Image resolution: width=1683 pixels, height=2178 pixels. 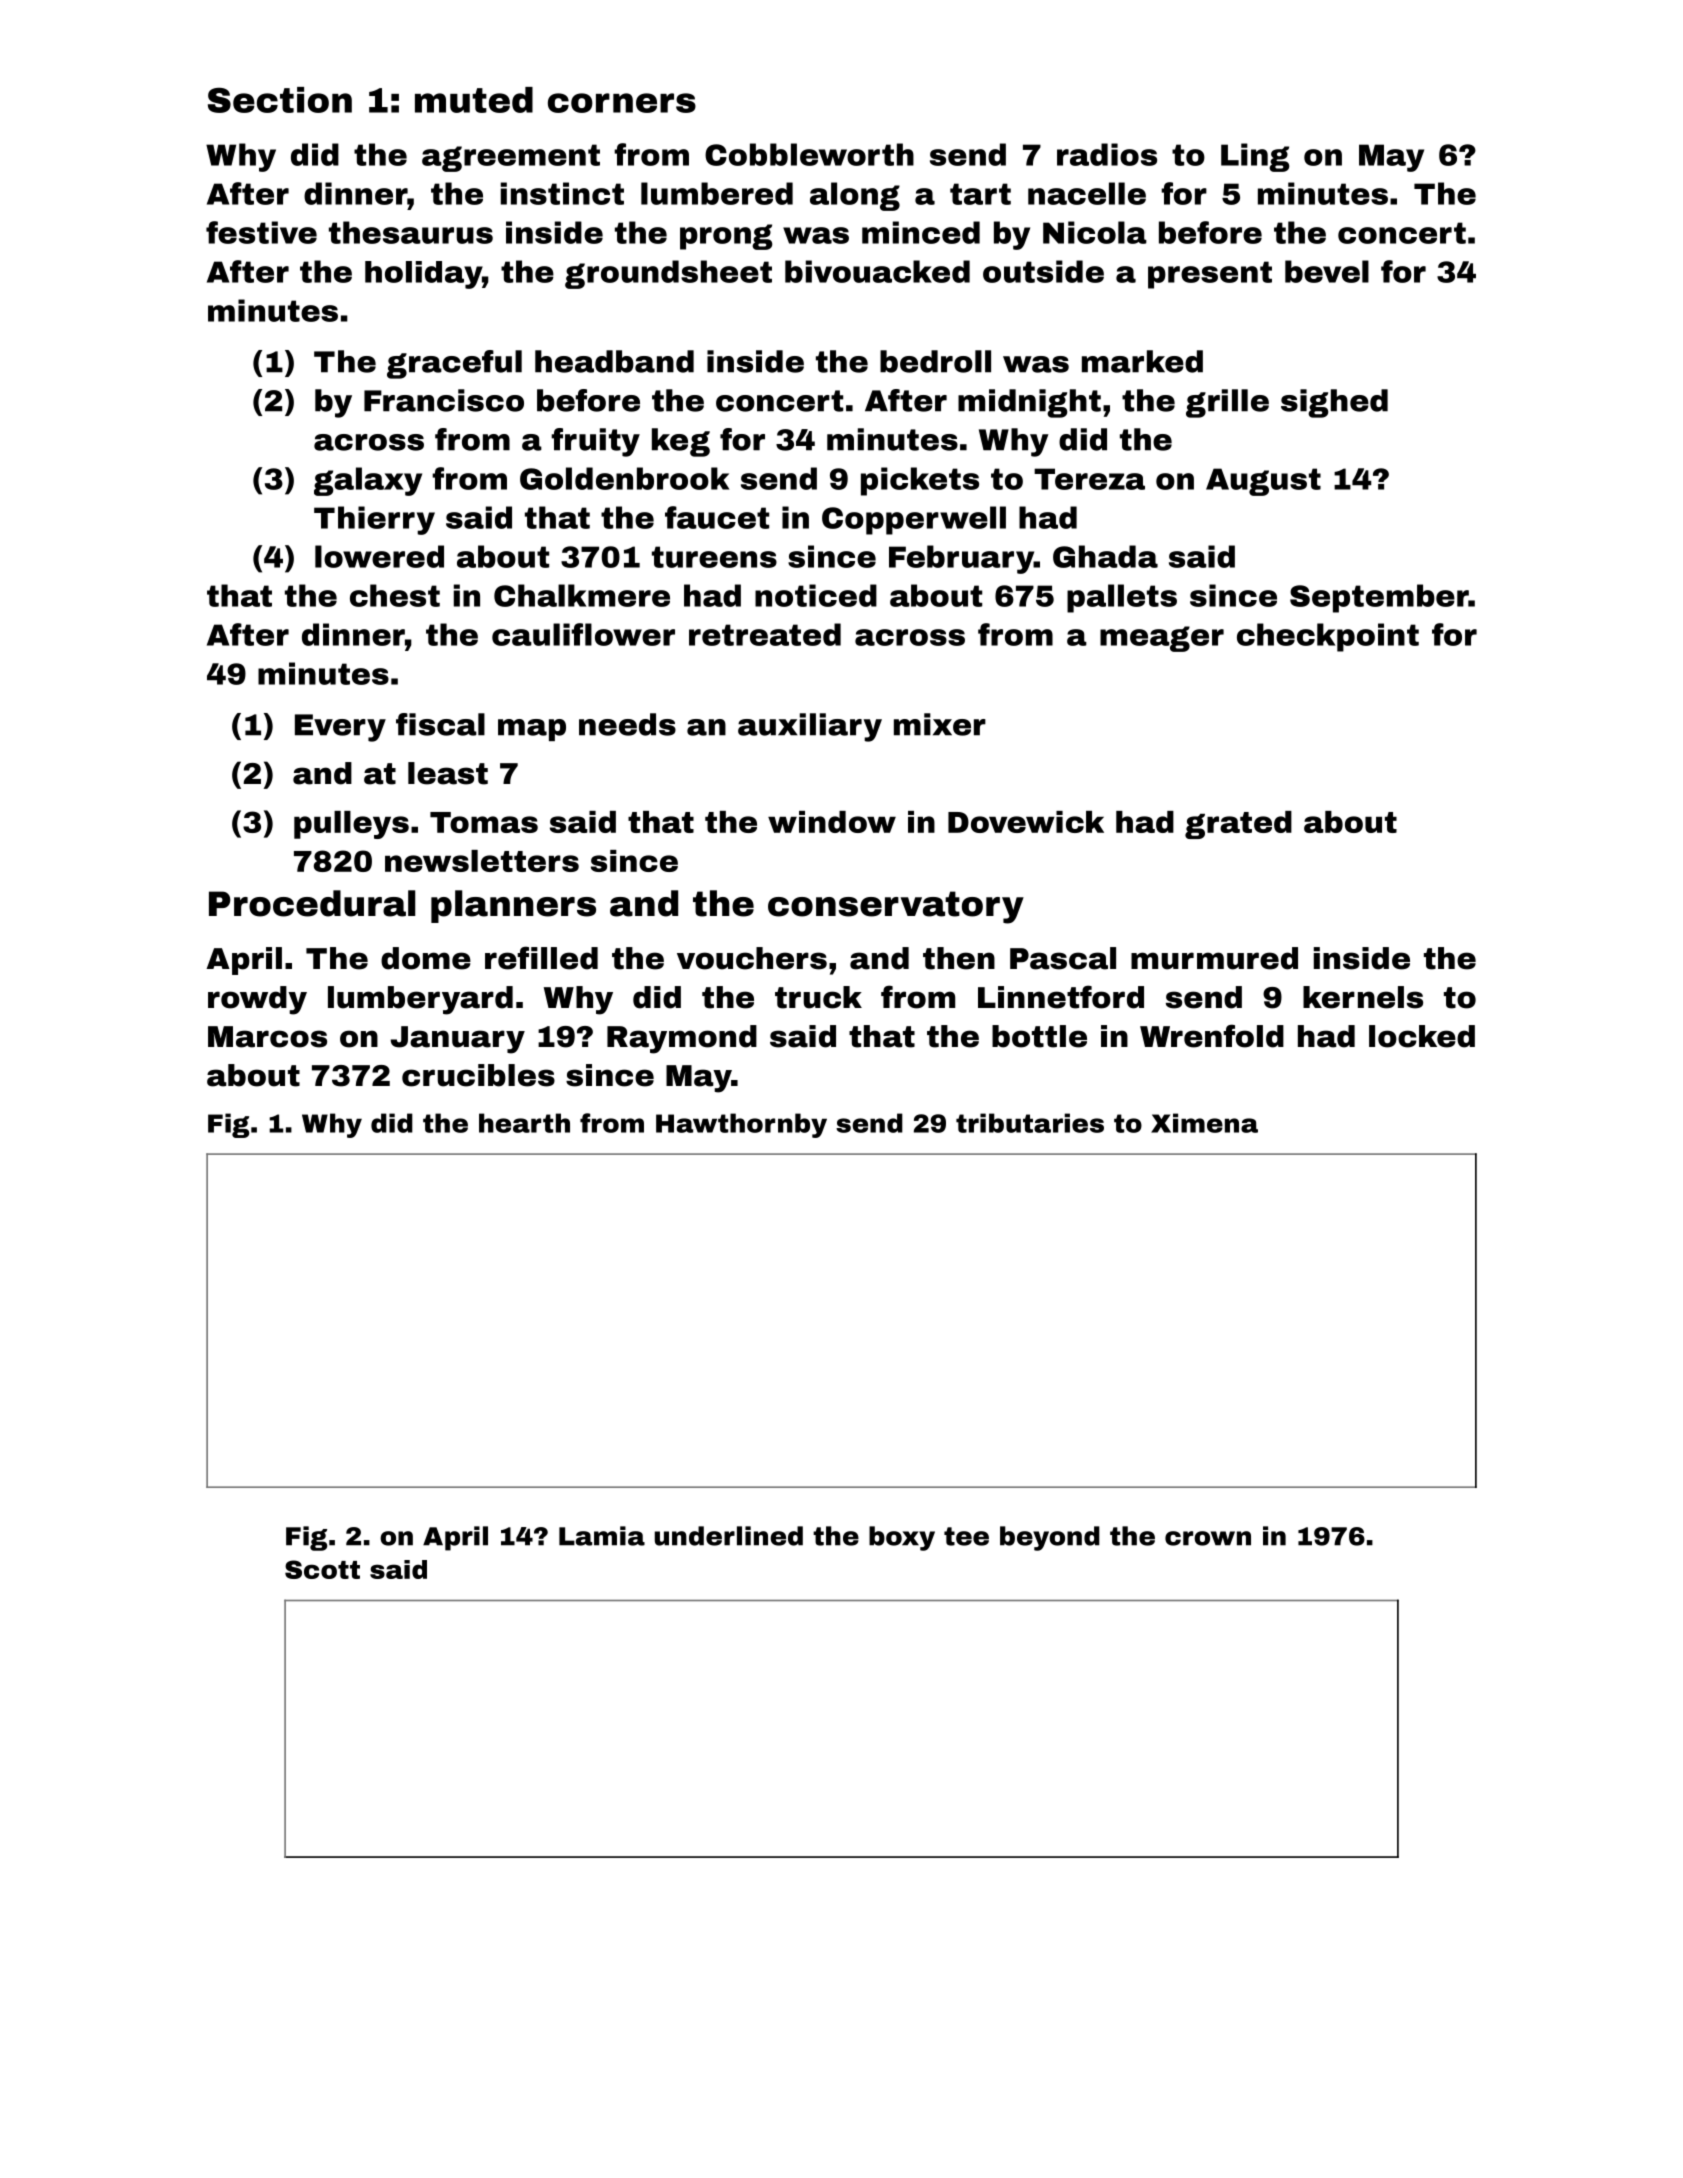 What do you see at coordinates (280, 100) in the image?
I see `Section` at bounding box center [280, 100].
